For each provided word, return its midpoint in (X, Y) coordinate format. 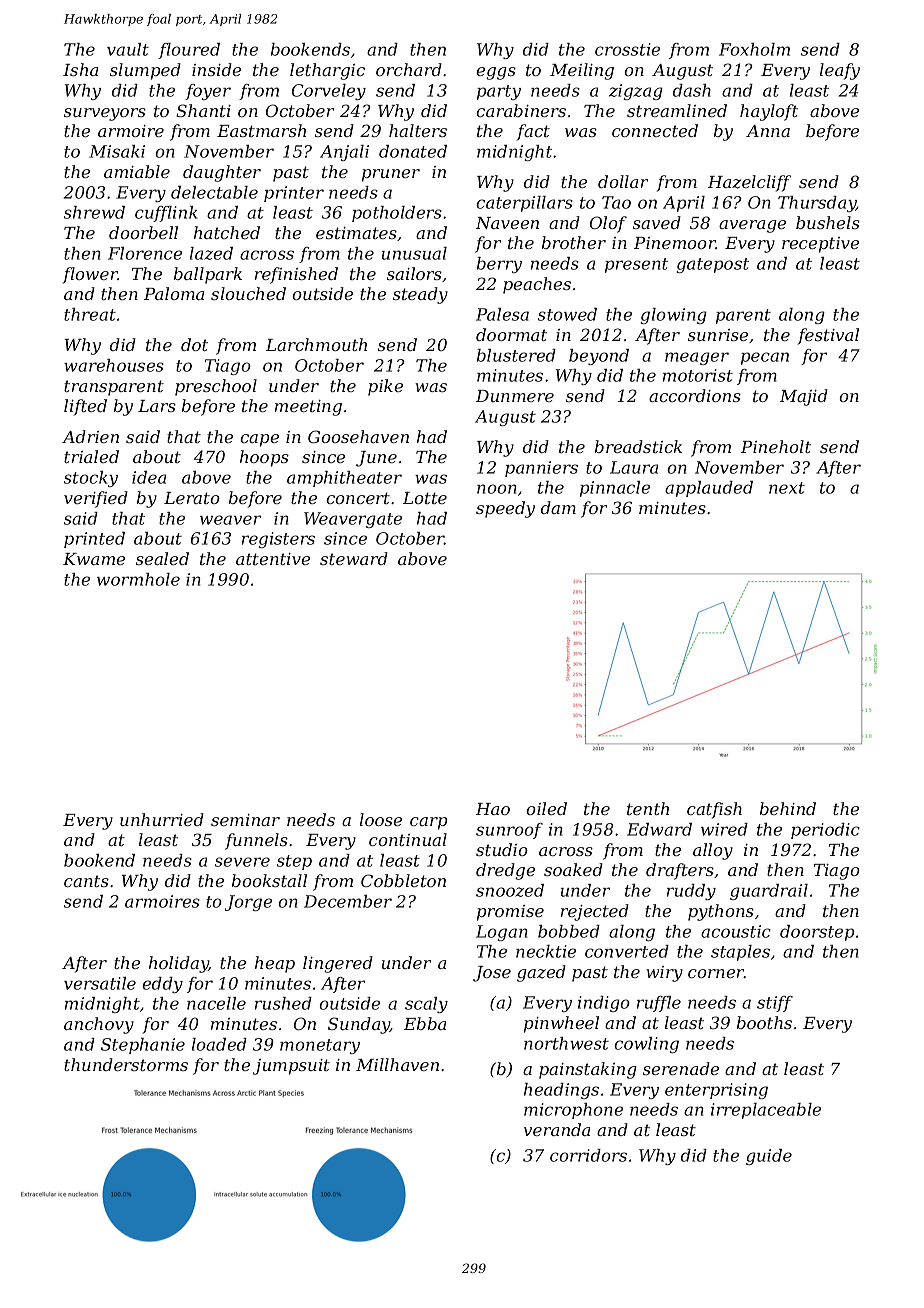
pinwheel (561, 1024)
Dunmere (515, 396)
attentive (273, 559)
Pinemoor (675, 243)
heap (275, 964)
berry (499, 265)
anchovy (99, 1025)
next (787, 488)
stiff (775, 1004)
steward (354, 558)
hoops (264, 458)
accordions (695, 395)
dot (194, 344)
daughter (222, 173)
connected (655, 130)
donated (413, 151)
